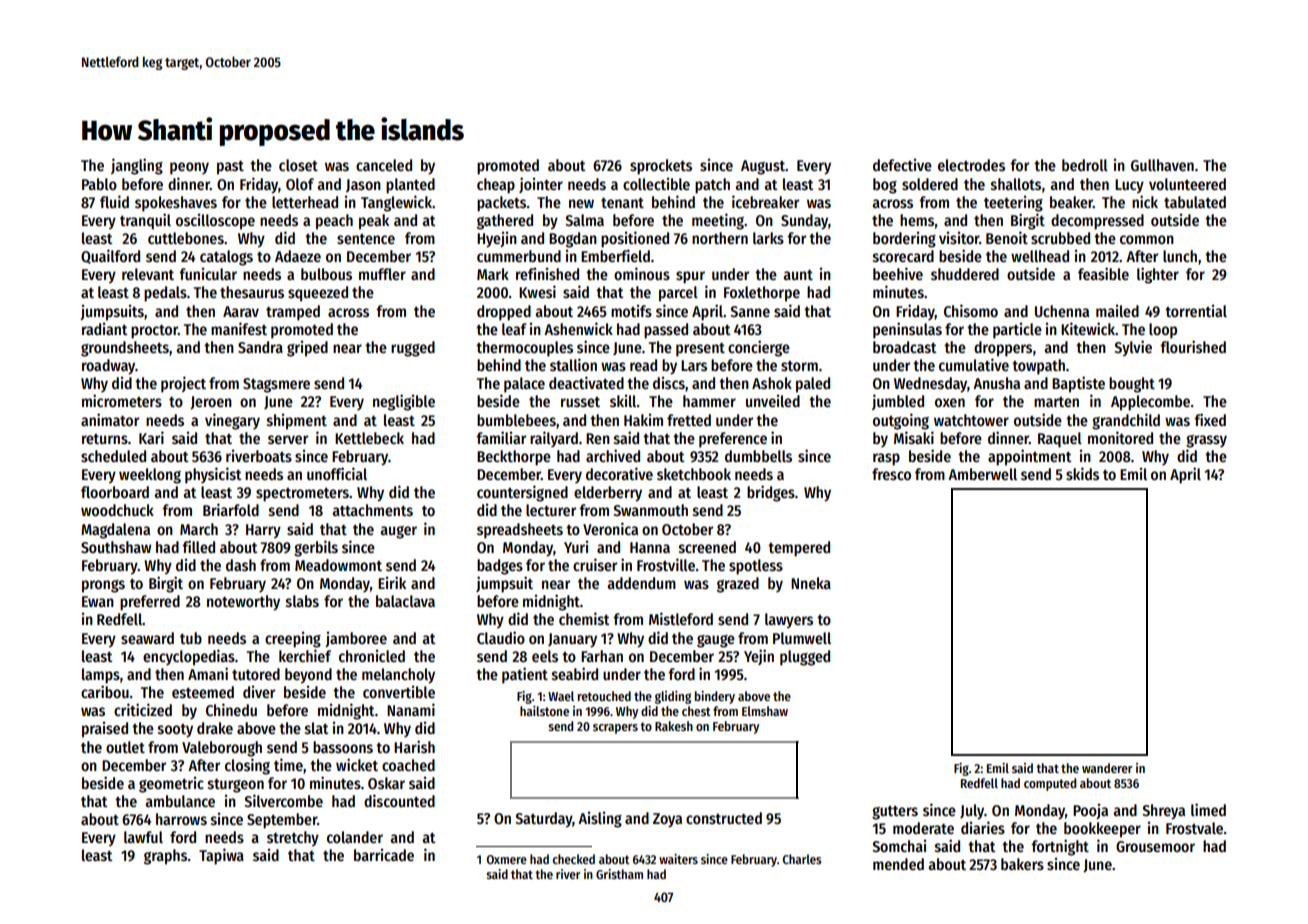  I want to click on barricade, so click(384, 855).
